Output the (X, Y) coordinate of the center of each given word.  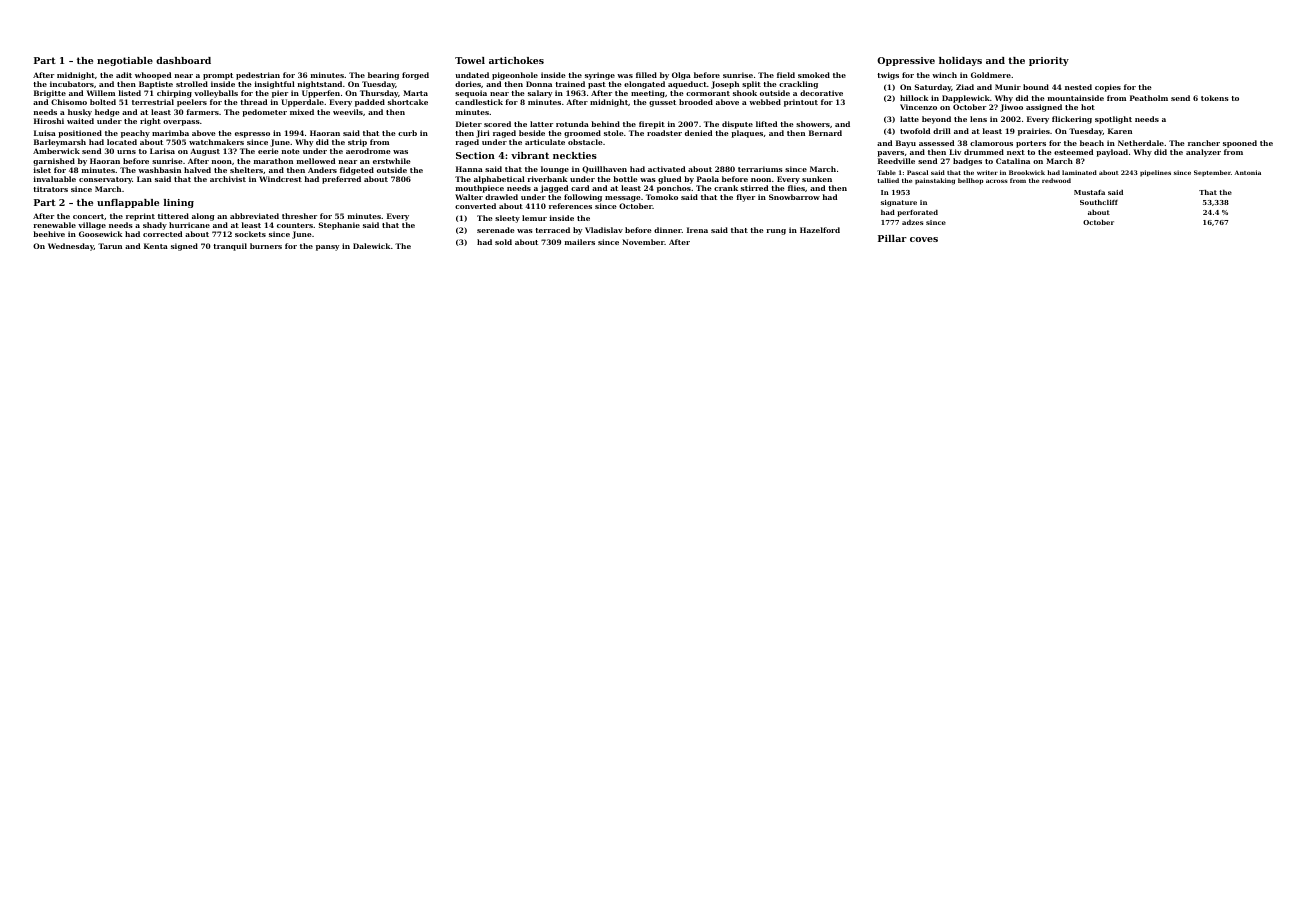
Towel (470, 60)
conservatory (105, 180)
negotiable (125, 61)
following (583, 198)
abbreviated (254, 216)
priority (1049, 61)
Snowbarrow (794, 197)
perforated (917, 213)
